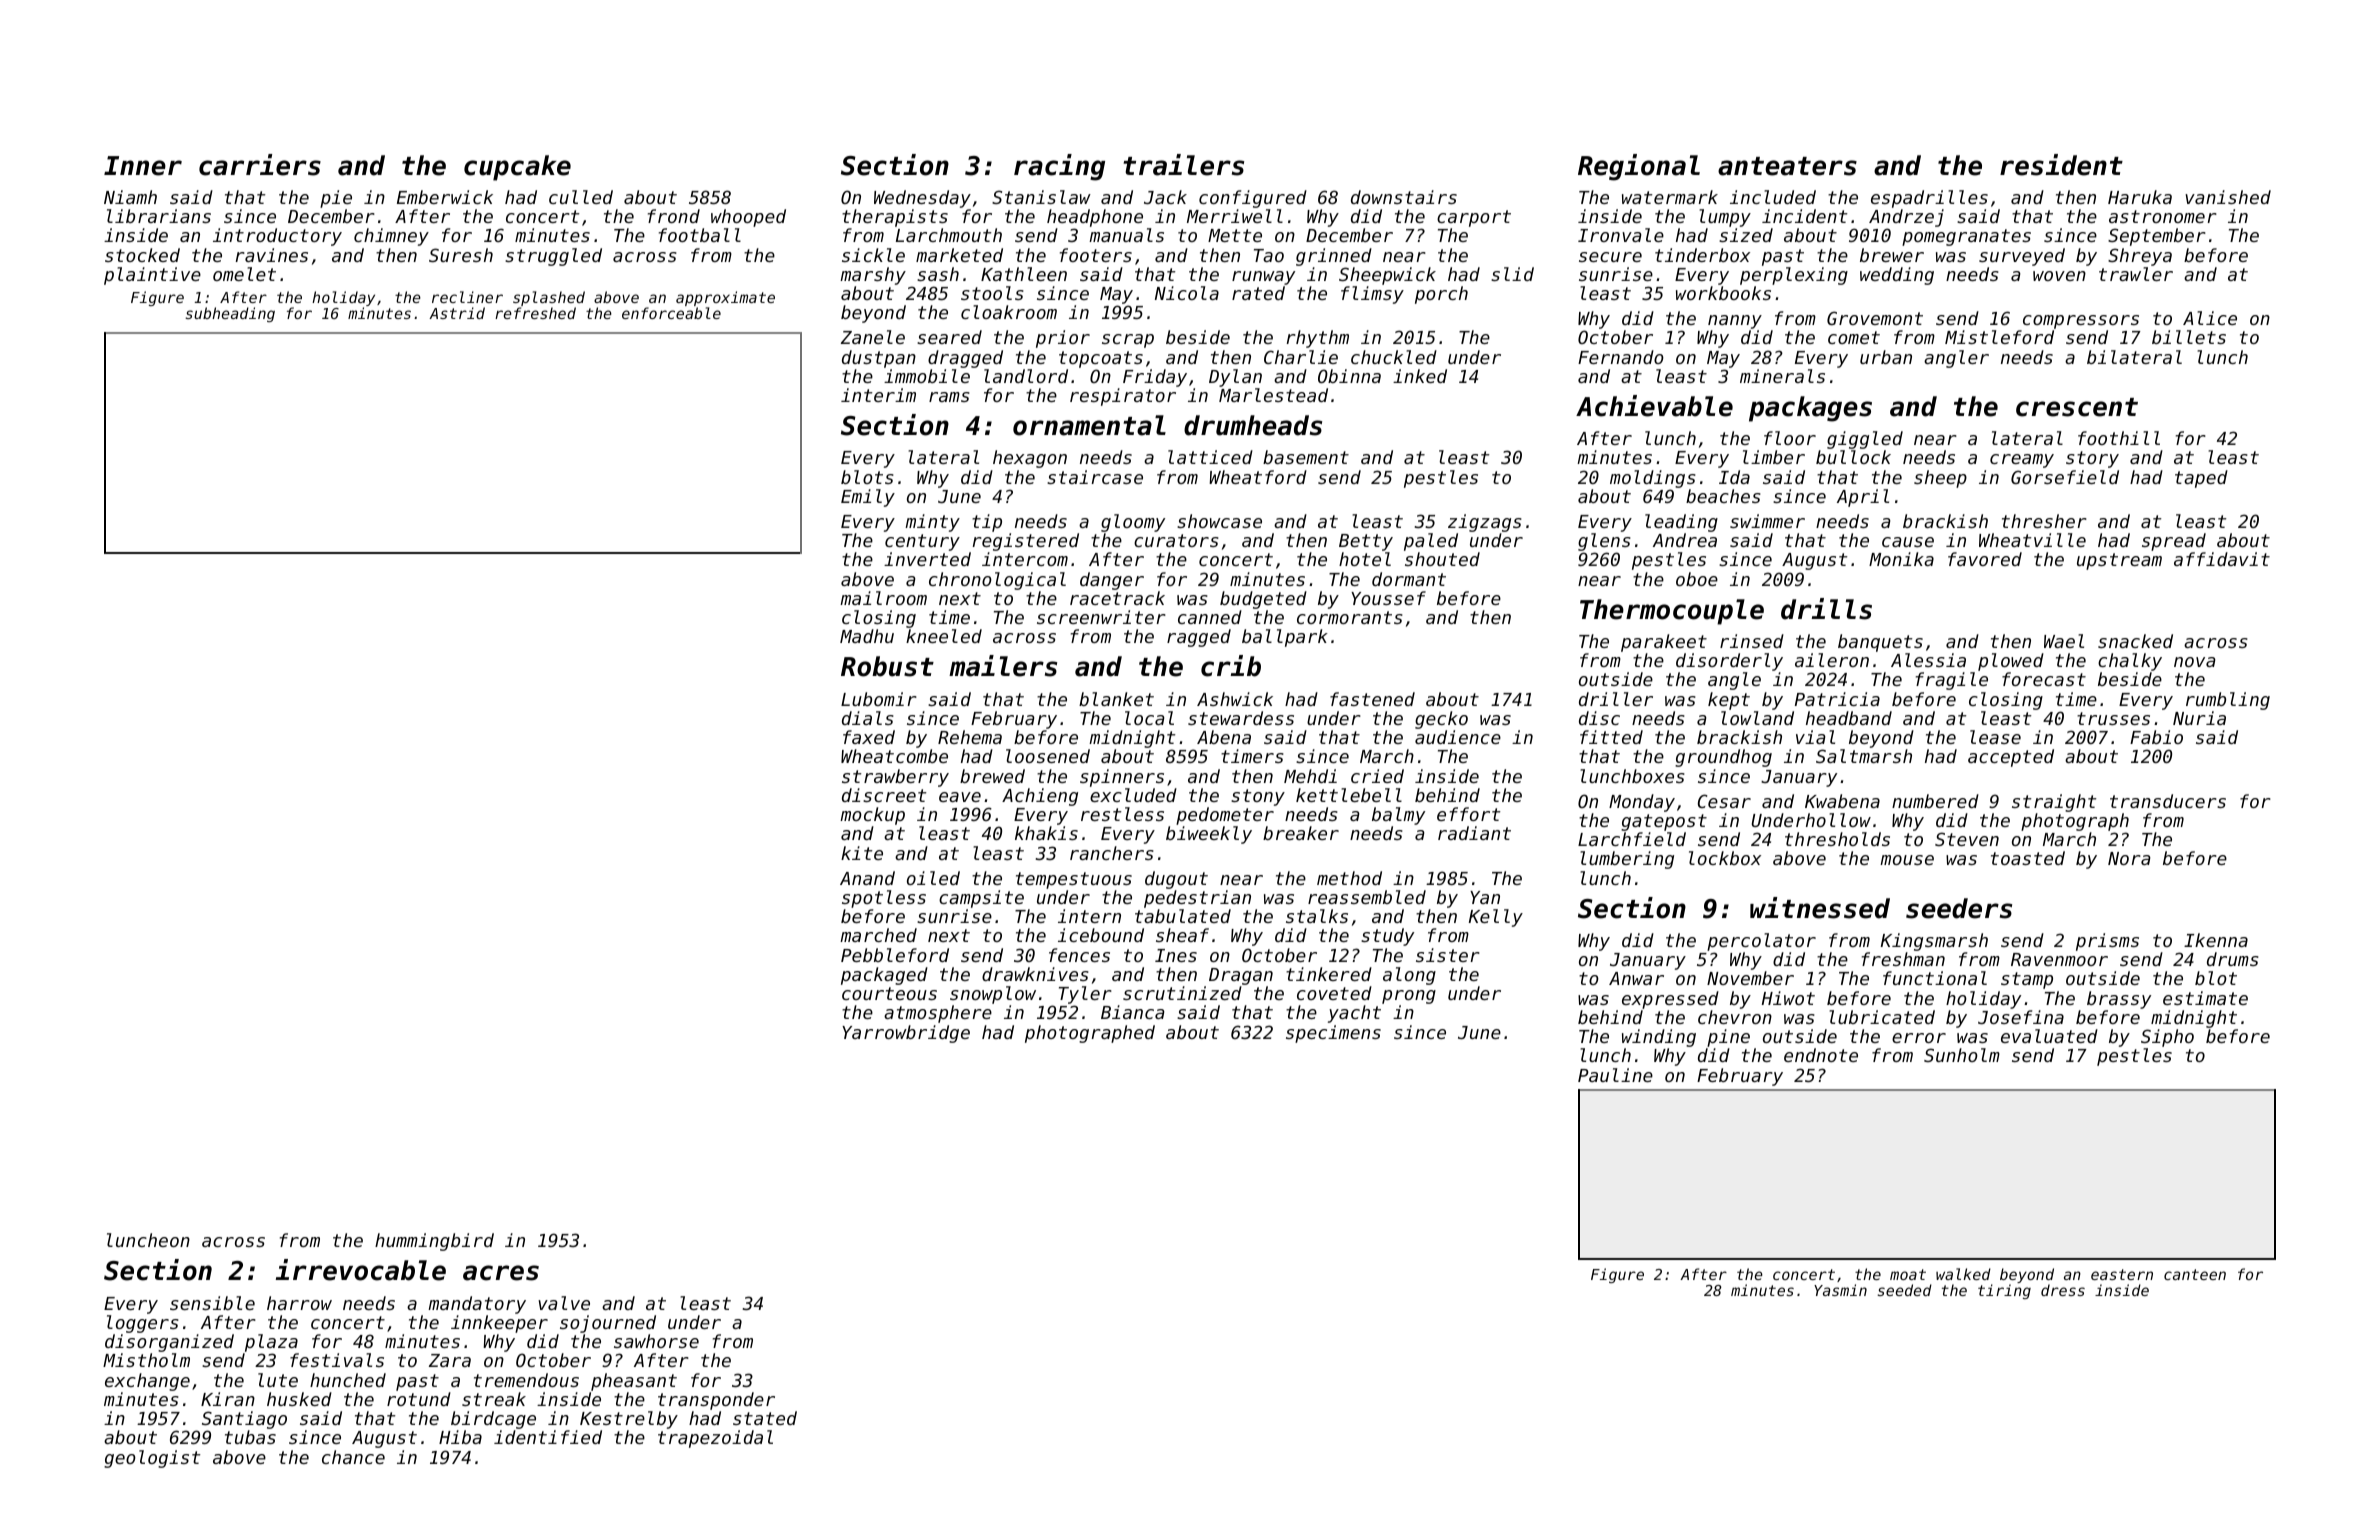  I want to click on September, so click(2157, 237).
